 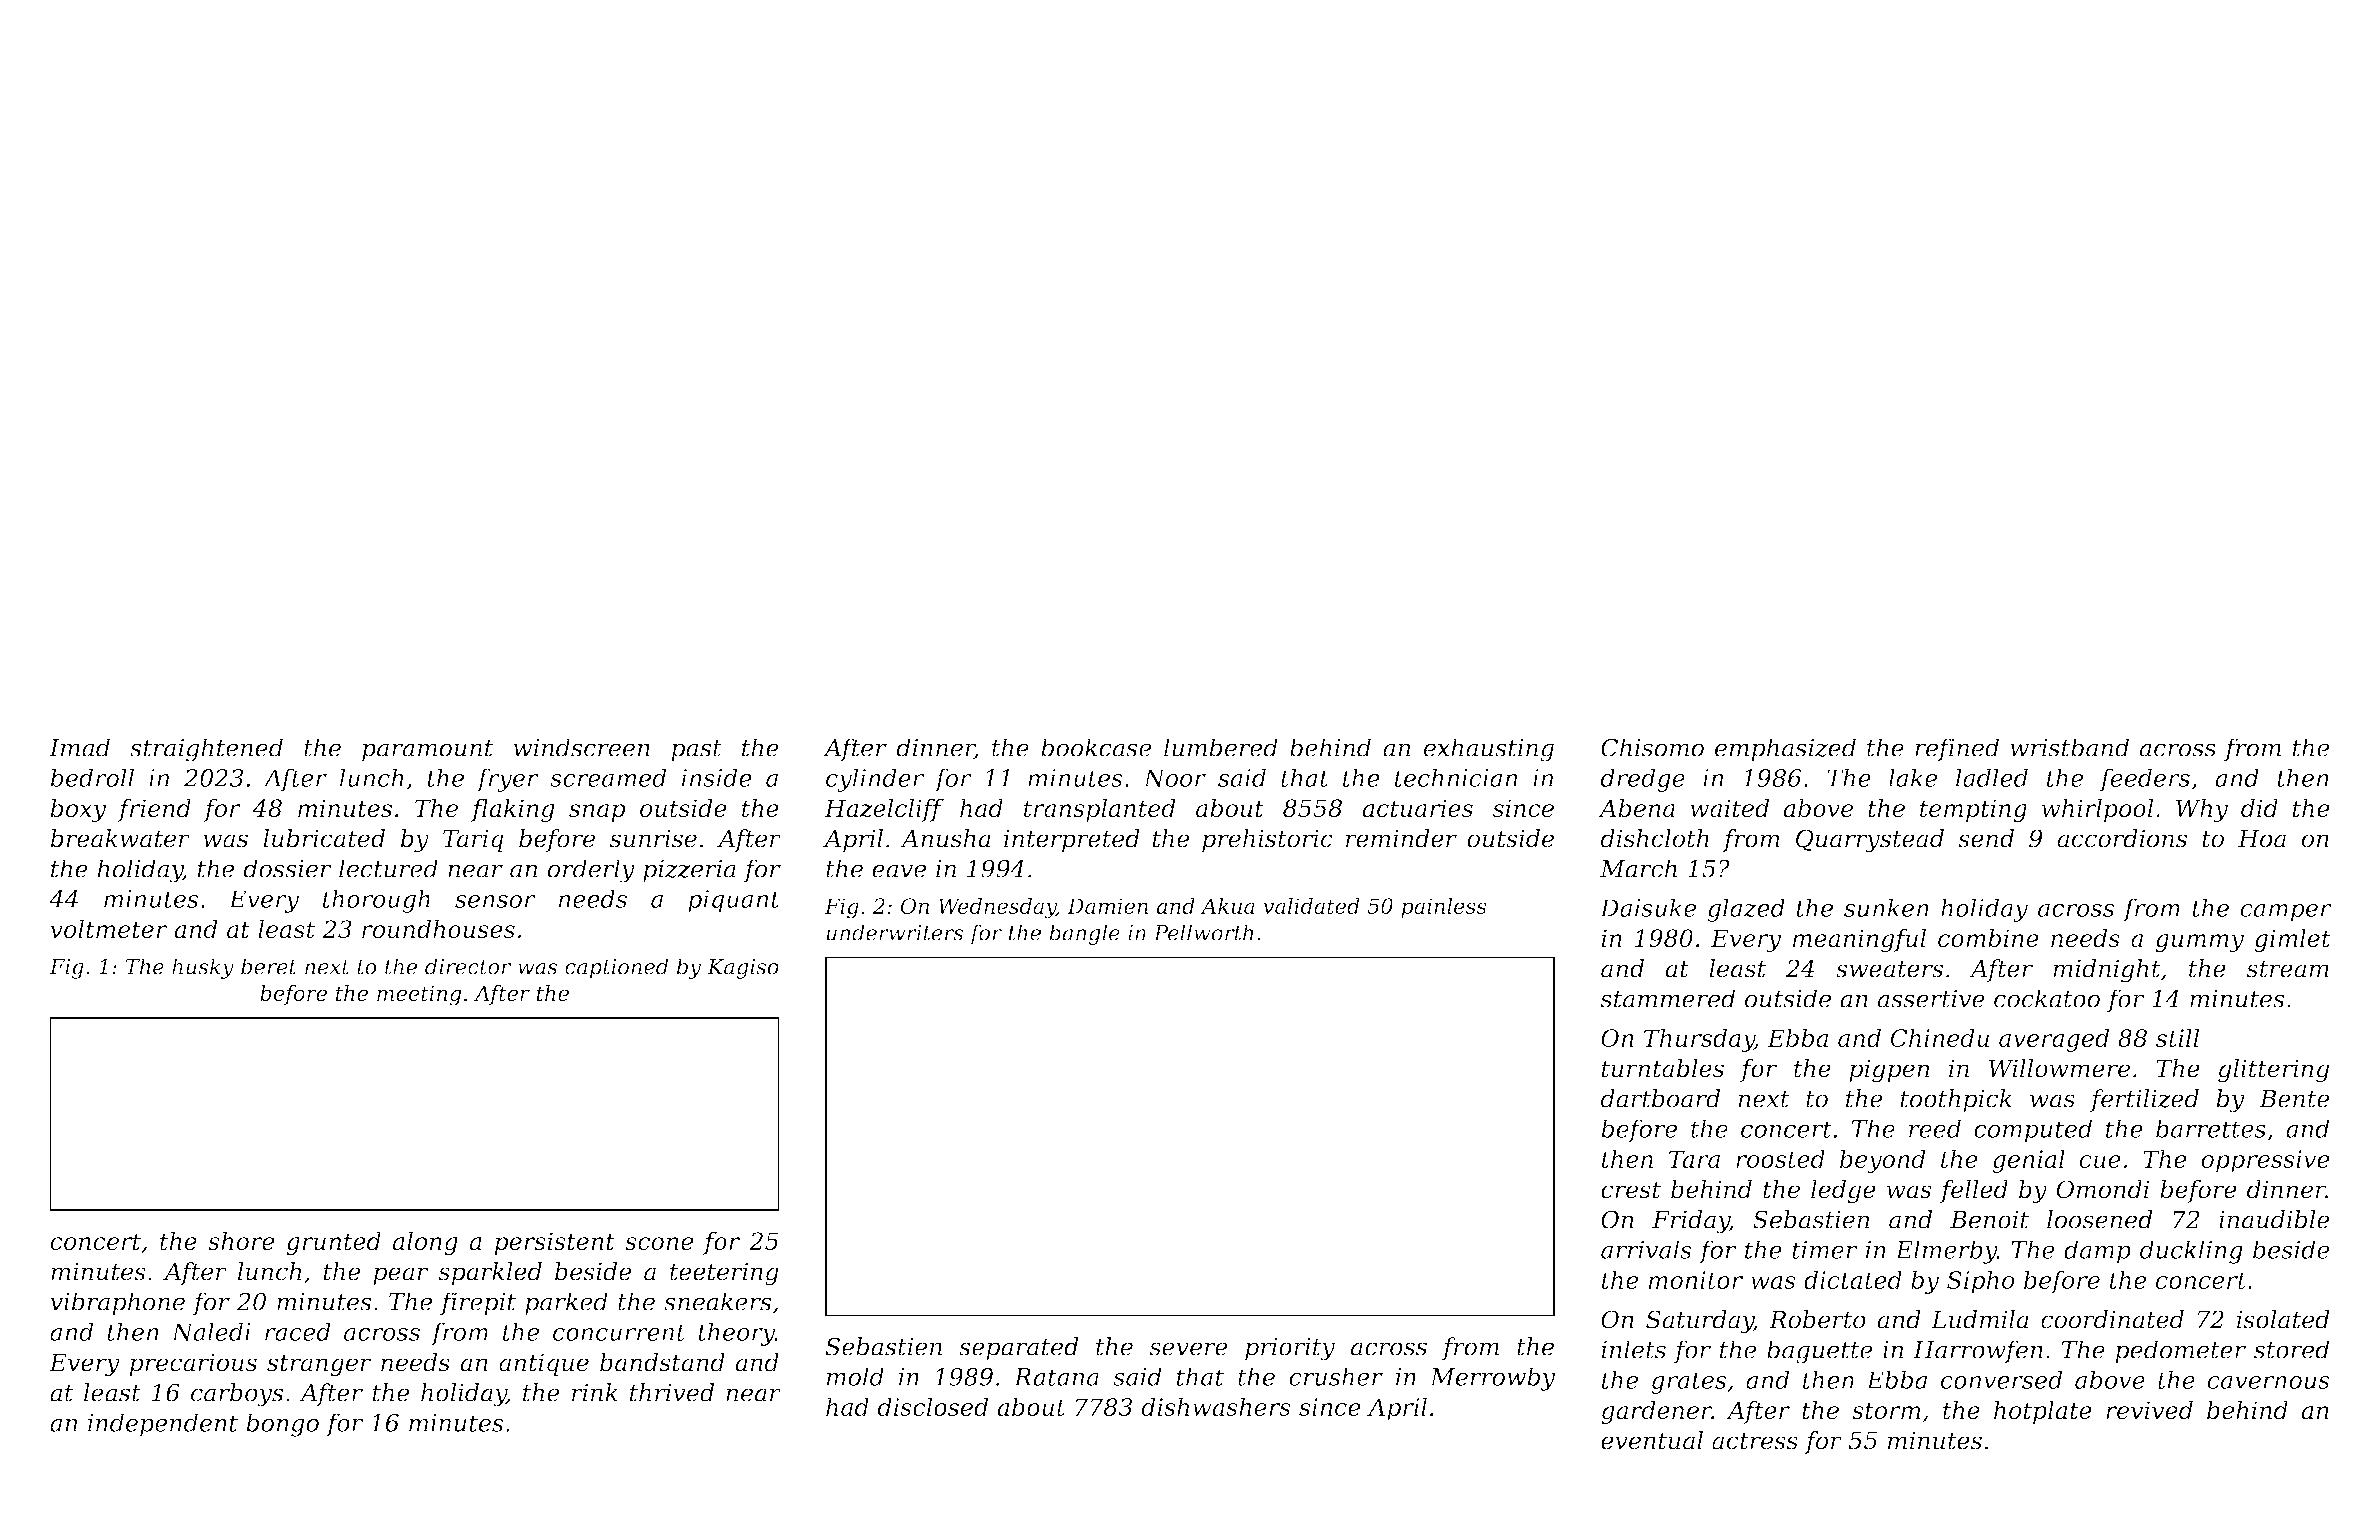 I want to click on actress, so click(x=1755, y=1441).
